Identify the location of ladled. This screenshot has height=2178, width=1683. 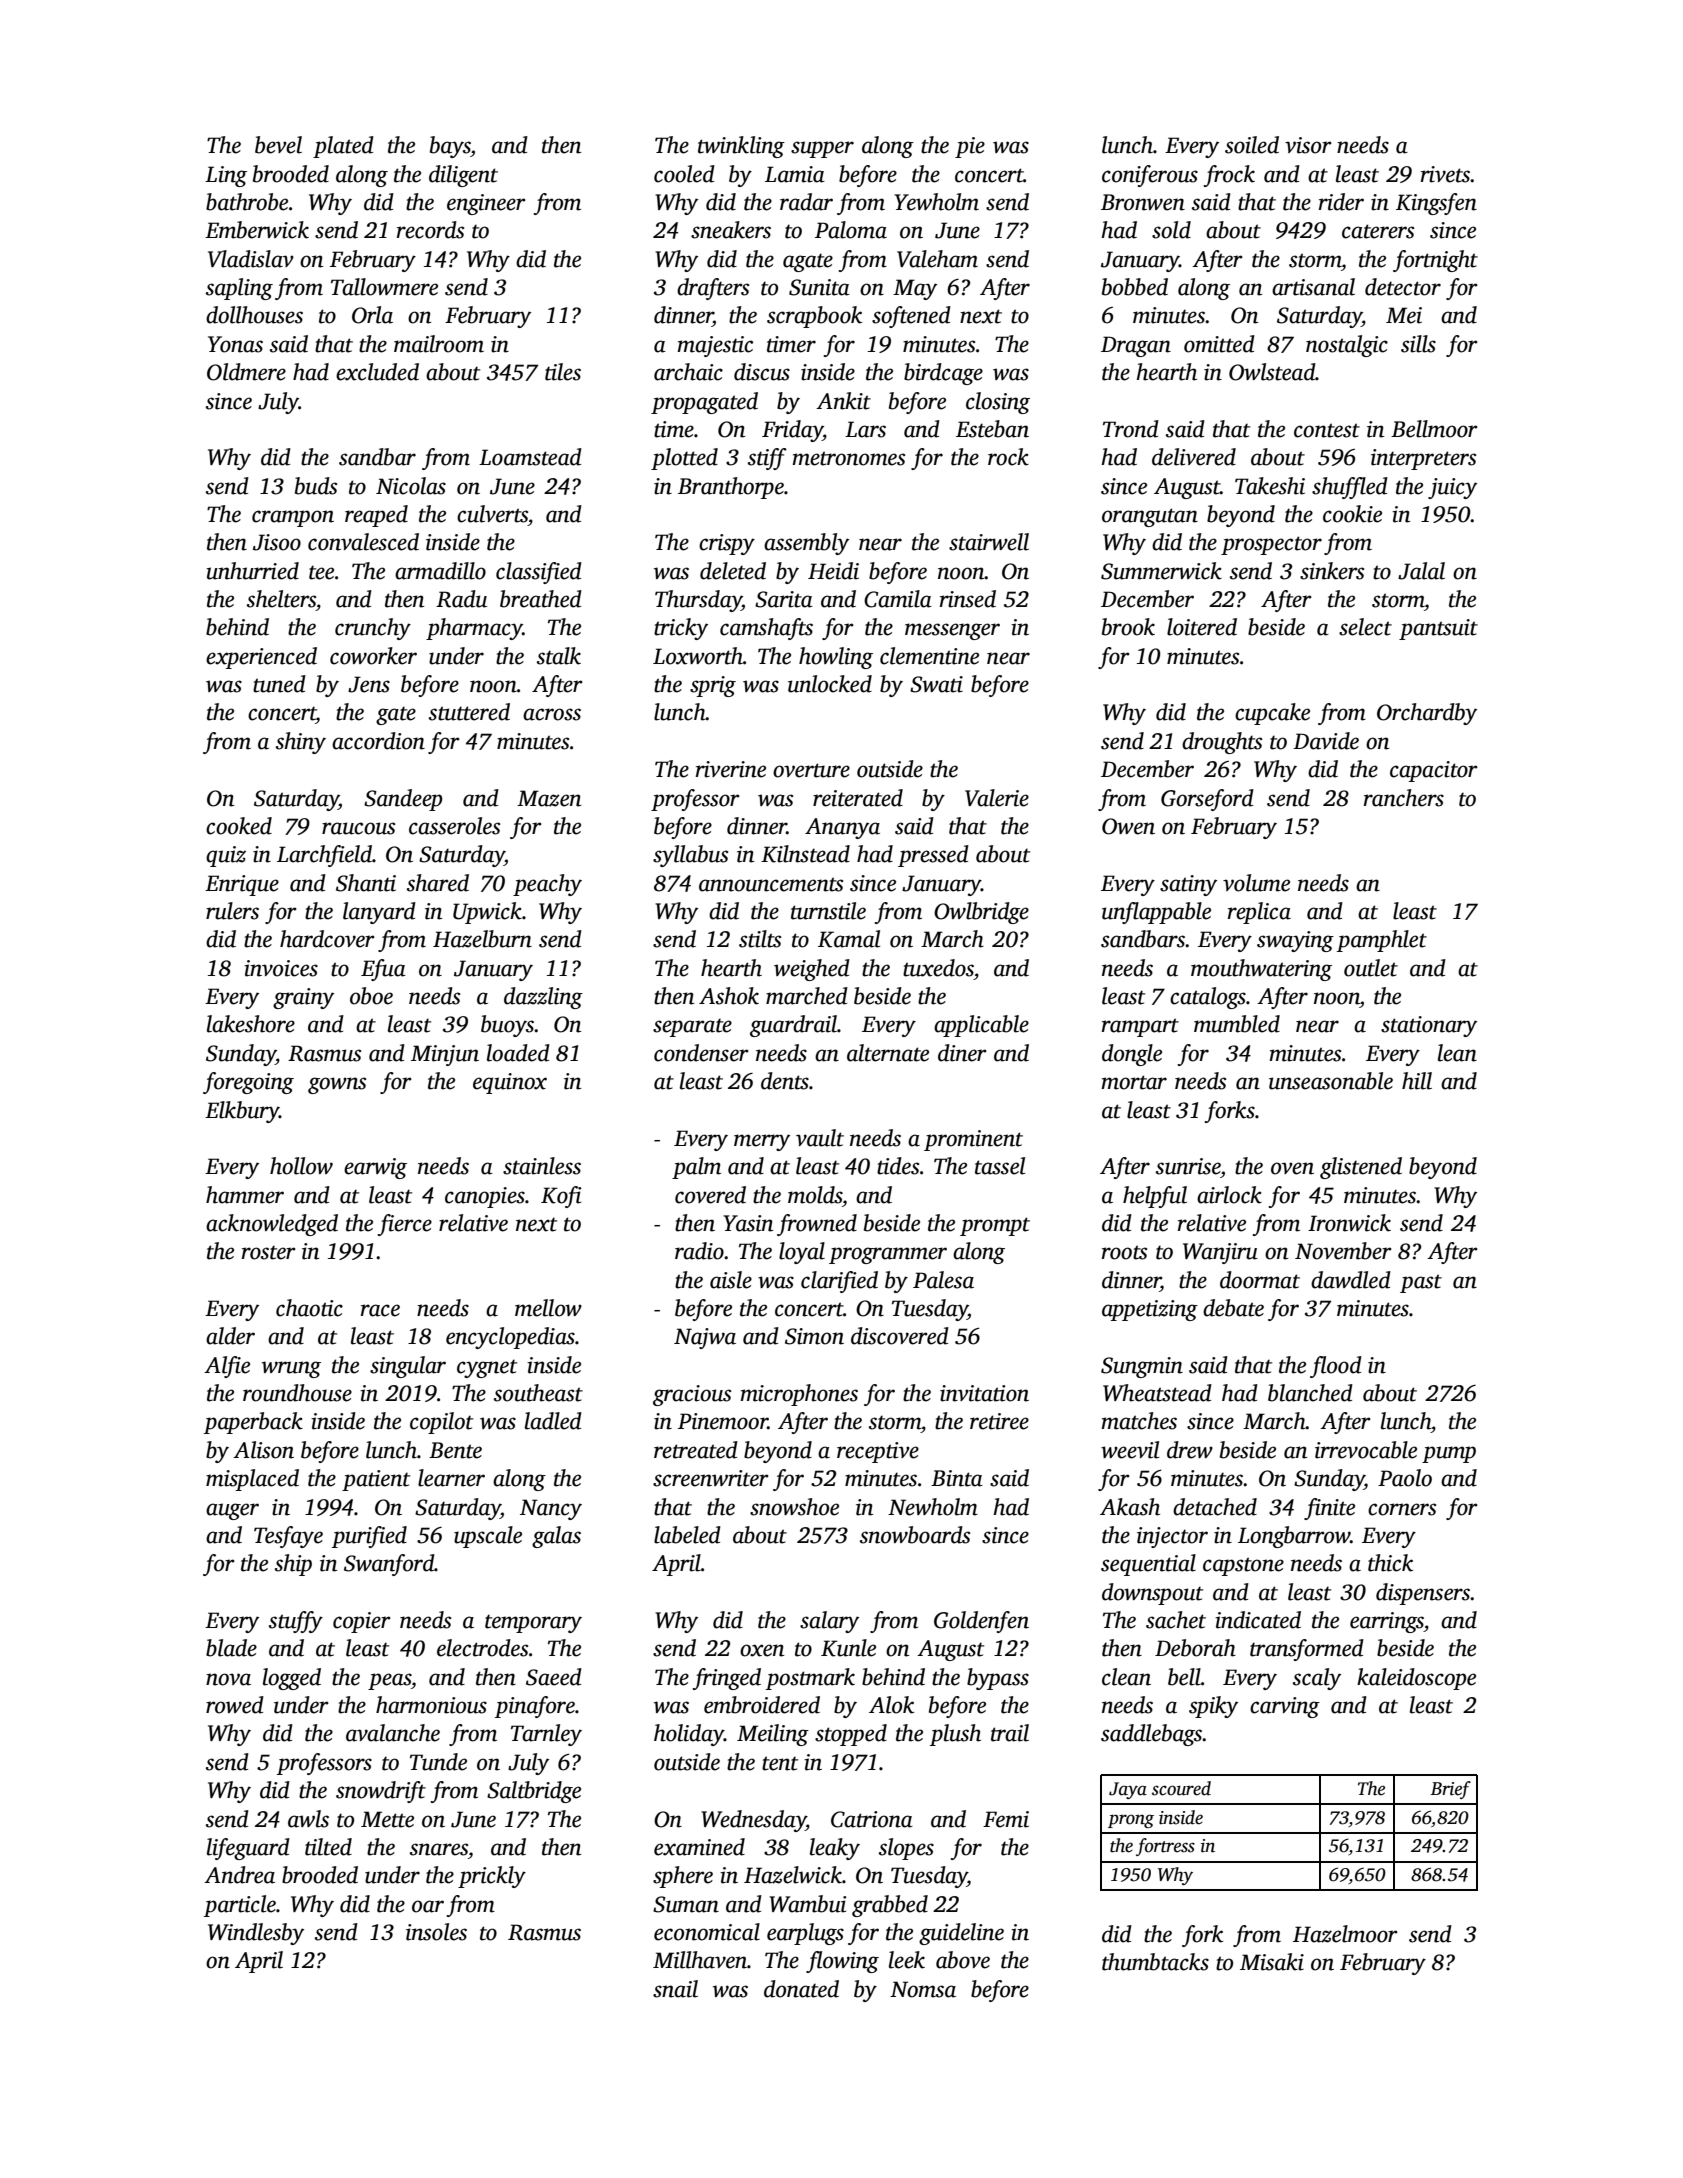
(553, 1421).
